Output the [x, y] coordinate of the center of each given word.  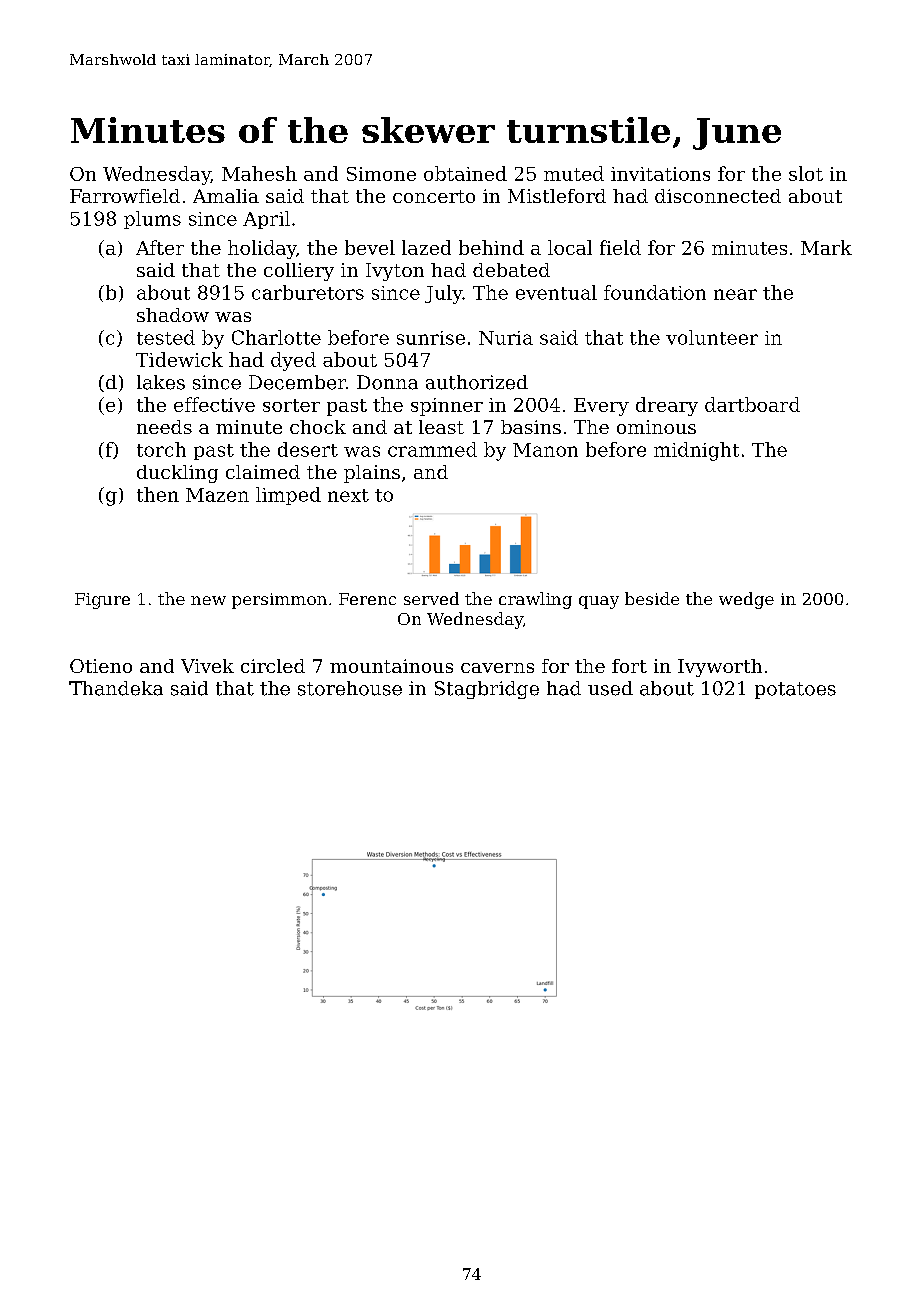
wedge [746, 600]
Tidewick [179, 359]
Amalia [226, 196]
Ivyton [395, 272]
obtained [465, 173]
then [158, 494]
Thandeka [116, 688]
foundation [655, 292]
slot [806, 173]
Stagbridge [487, 690]
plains [372, 474]
